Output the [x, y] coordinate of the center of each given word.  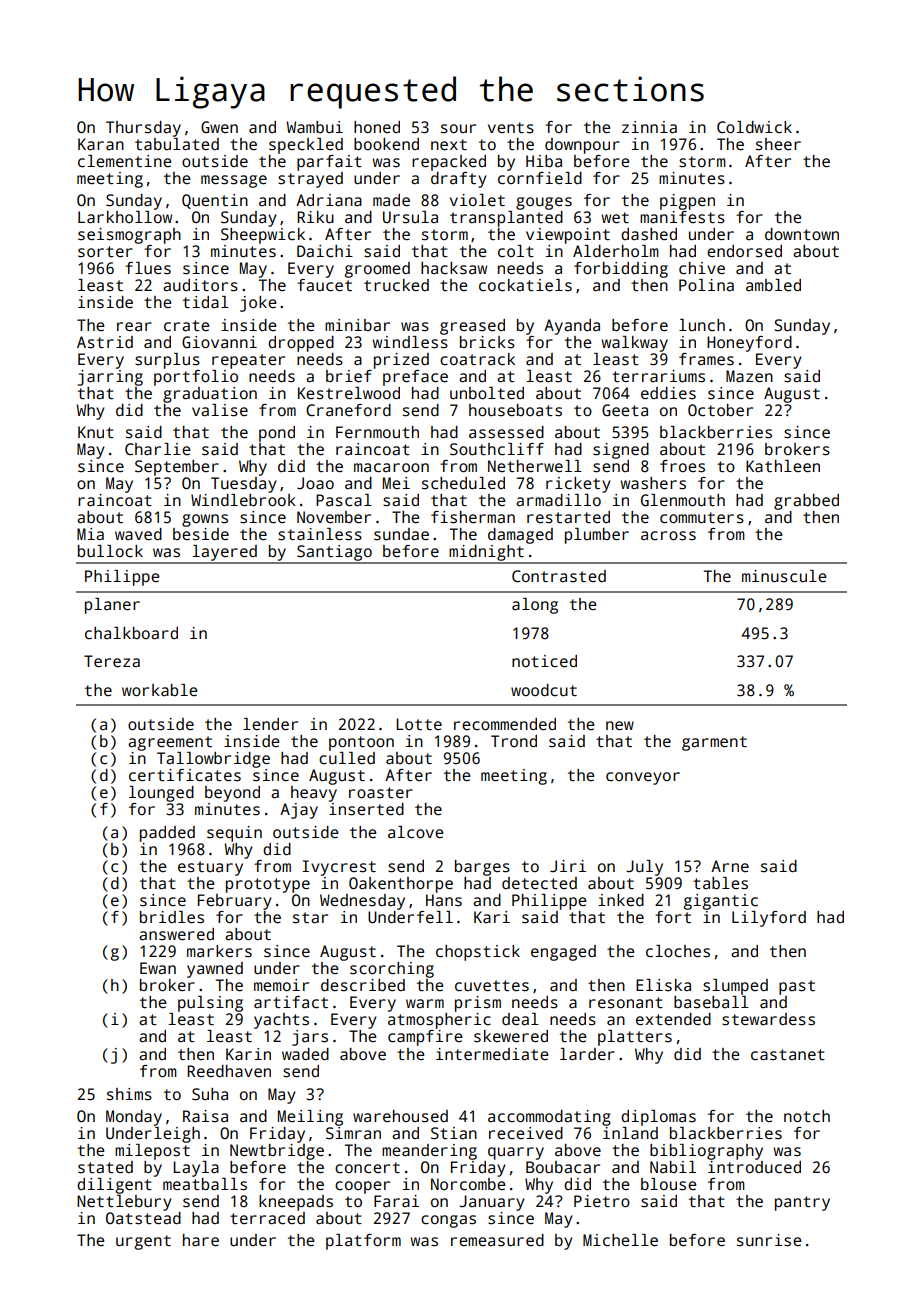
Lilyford [769, 919]
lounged [161, 794]
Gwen [219, 127]
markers [219, 951]
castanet [788, 1055]
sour [458, 129]
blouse [669, 1184]
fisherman [473, 517]
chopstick [478, 953]
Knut [96, 432]
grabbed [806, 502]
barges [482, 868]
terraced [267, 1218]
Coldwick [754, 127]
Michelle [620, 1240]
